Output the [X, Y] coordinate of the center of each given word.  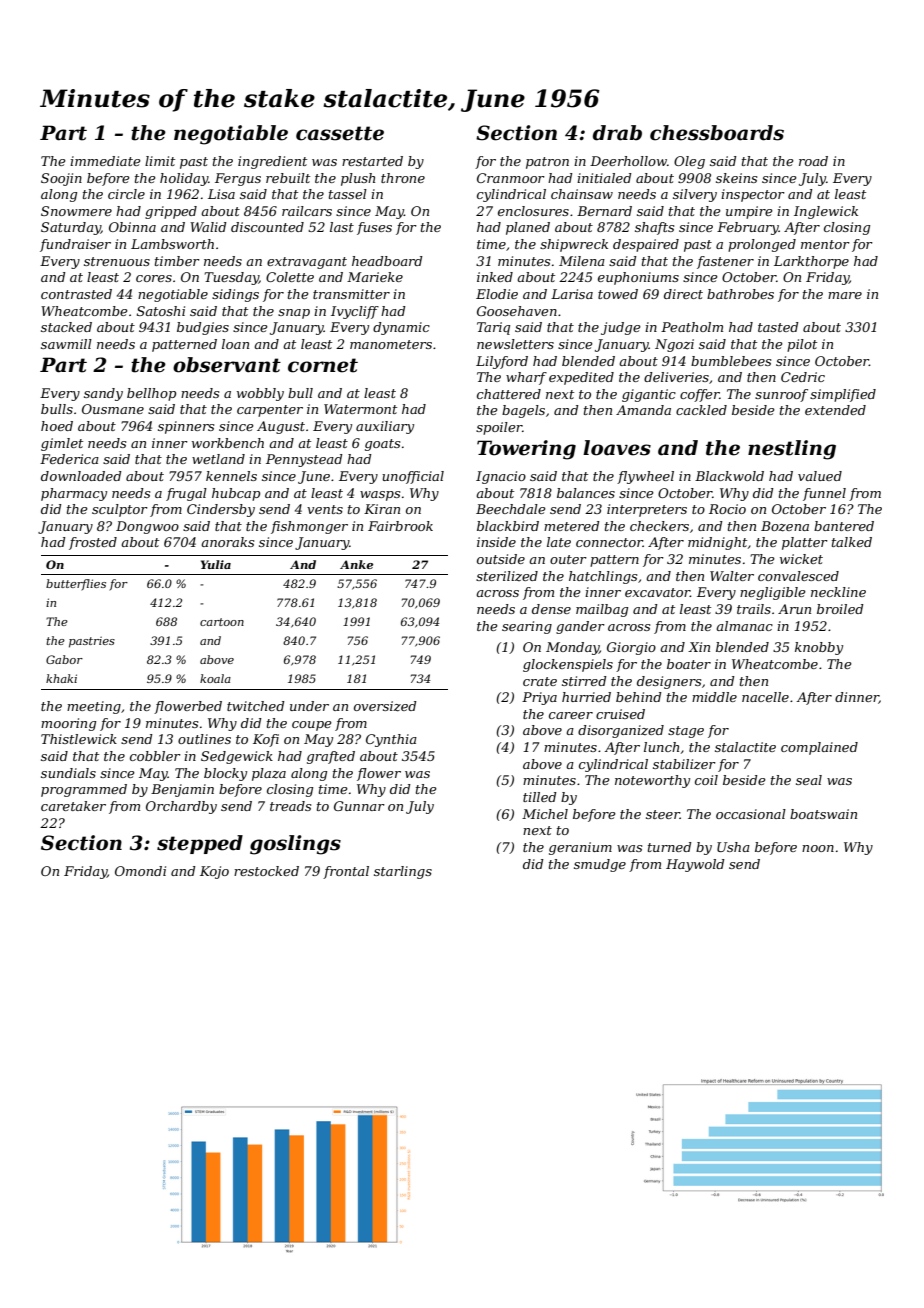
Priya [539, 698]
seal [809, 780]
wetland [218, 459]
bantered [844, 526]
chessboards [717, 133]
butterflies [76, 585]
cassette [340, 133]
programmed [84, 790]
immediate [105, 161]
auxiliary [385, 427]
